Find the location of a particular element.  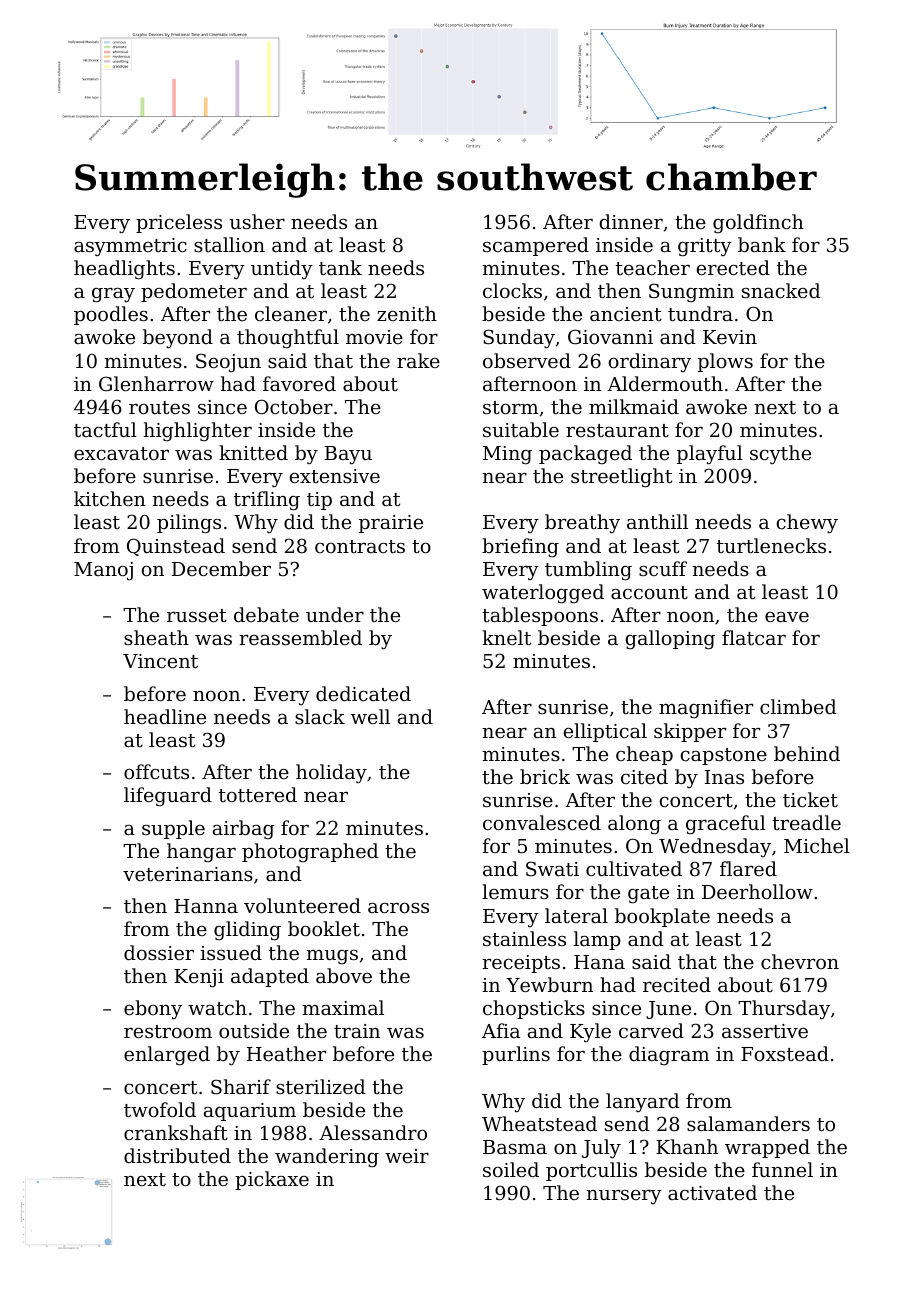

plows is located at coordinates (725, 362).
